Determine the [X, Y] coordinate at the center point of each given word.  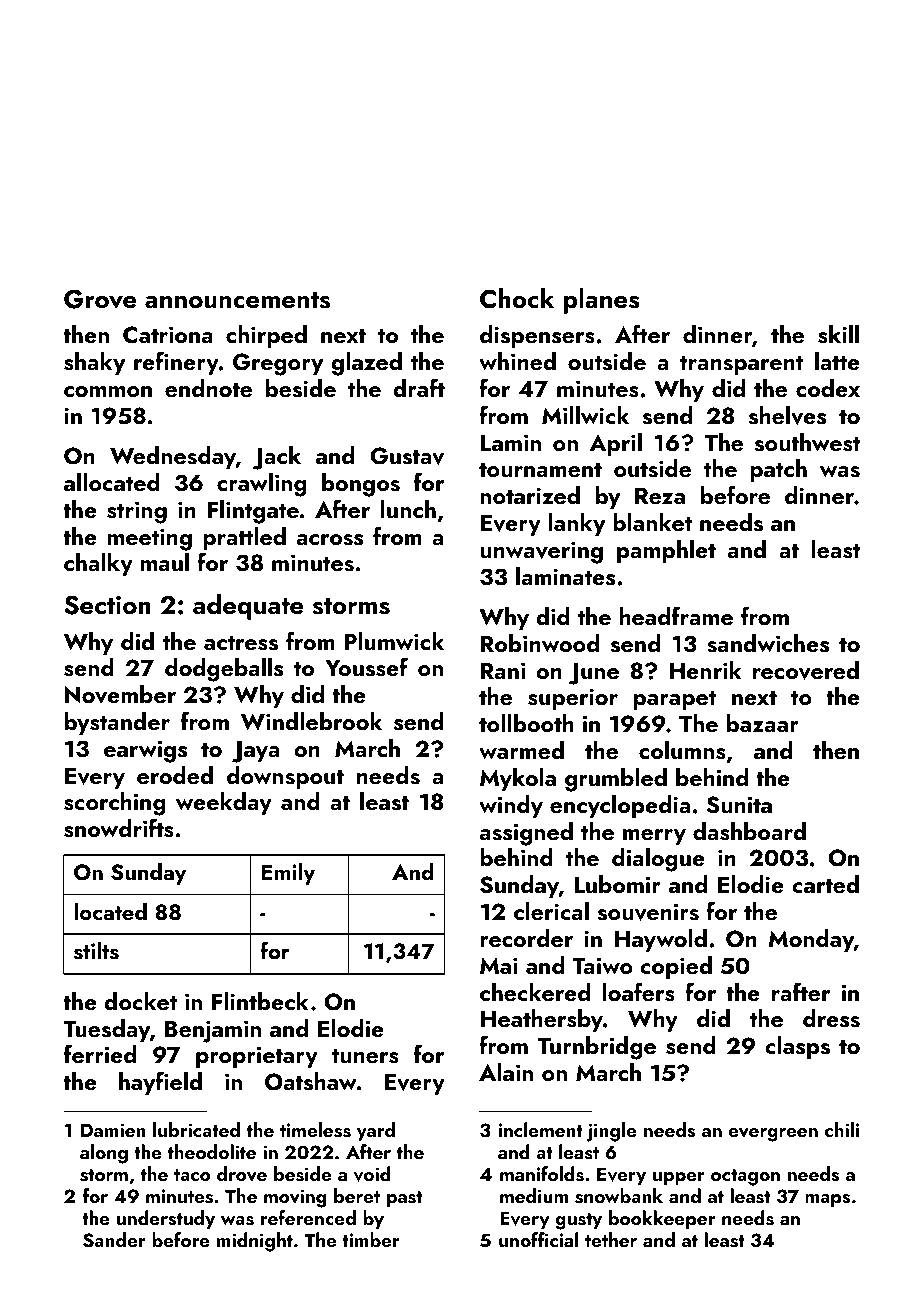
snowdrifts [119, 828]
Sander [114, 1240]
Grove [100, 299]
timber [371, 1239]
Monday [811, 940]
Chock [517, 298]
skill [838, 334]
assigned [526, 834]
